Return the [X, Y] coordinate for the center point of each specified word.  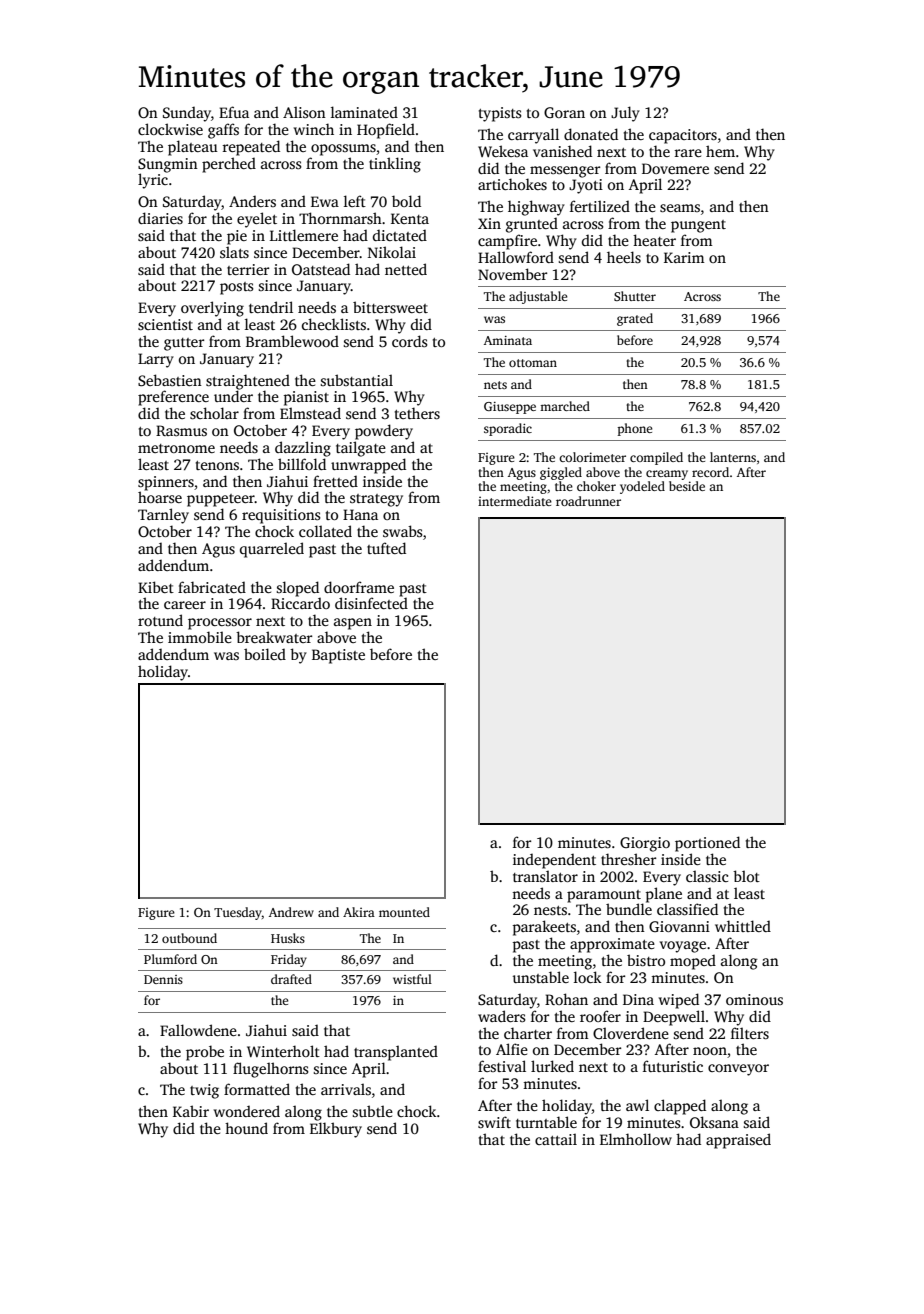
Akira [359, 912]
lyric [153, 181]
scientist [165, 324]
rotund [160, 620]
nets [495, 385]
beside [687, 486]
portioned [707, 844]
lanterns [733, 457]
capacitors [683, 136]
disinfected [371, 603]
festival [502, 1066]
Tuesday [238, 913]
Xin [489, 223]
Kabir [191, 1111]
